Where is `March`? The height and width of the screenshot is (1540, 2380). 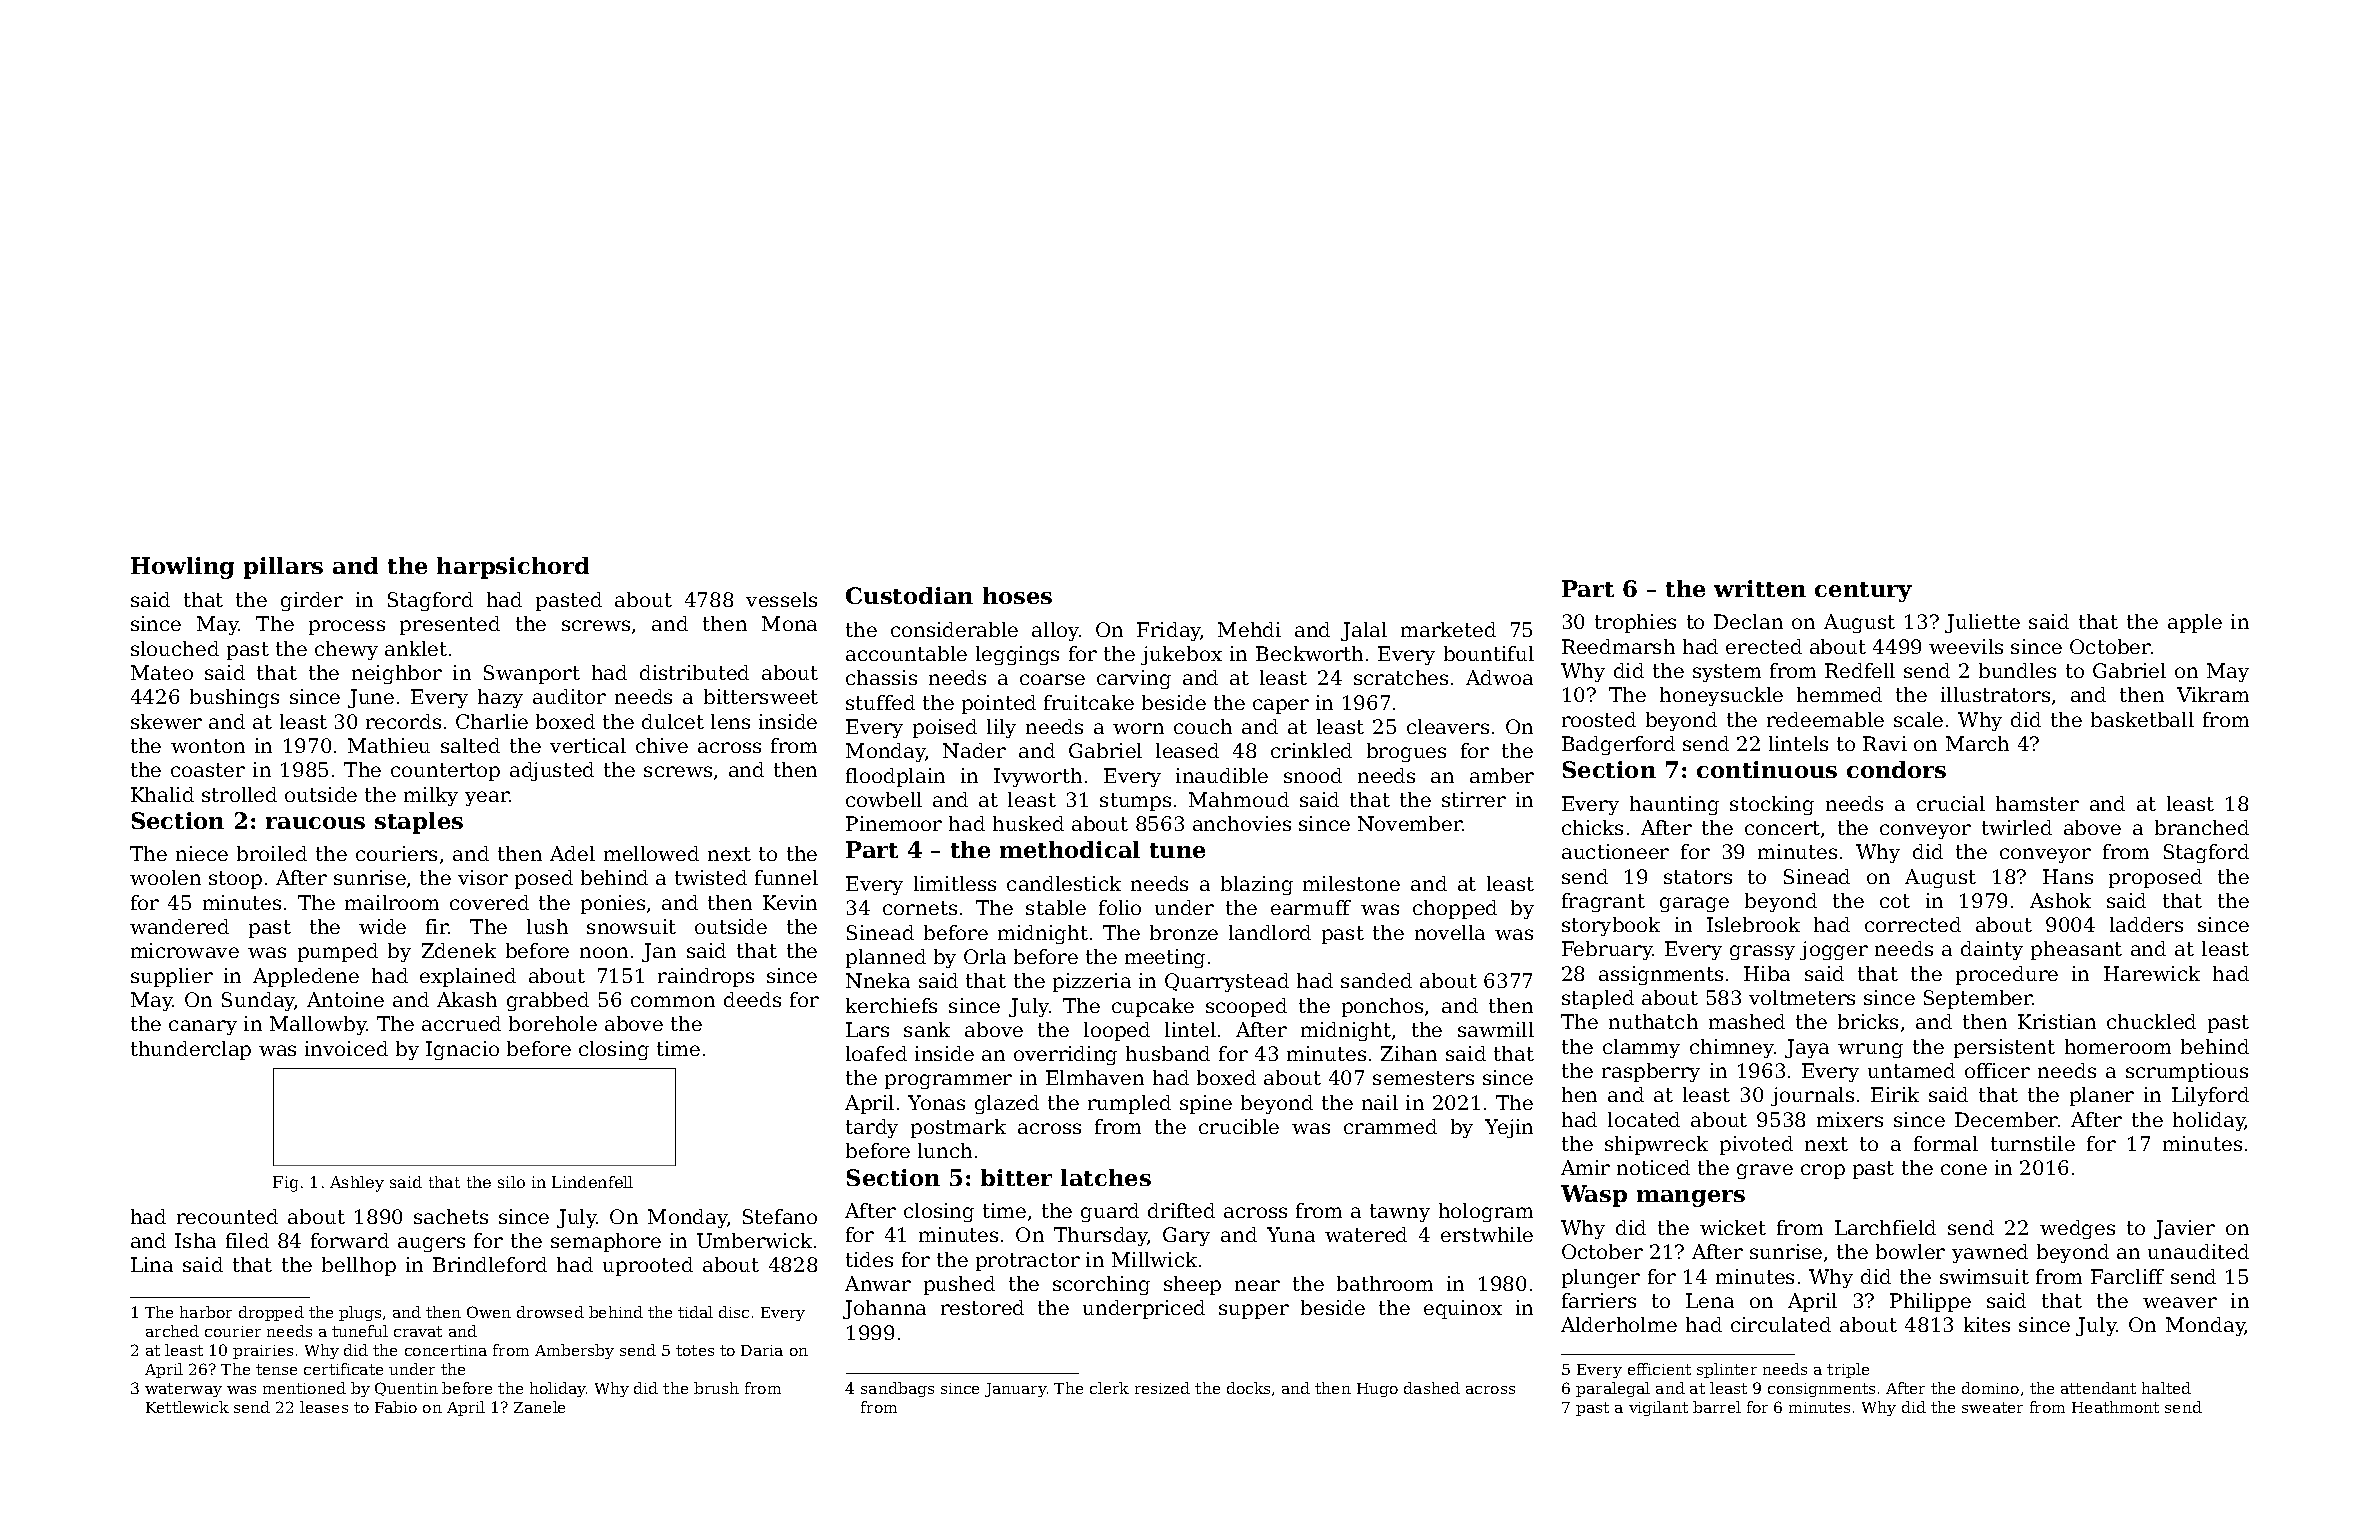 March is located at coordinates (1977, 743).
